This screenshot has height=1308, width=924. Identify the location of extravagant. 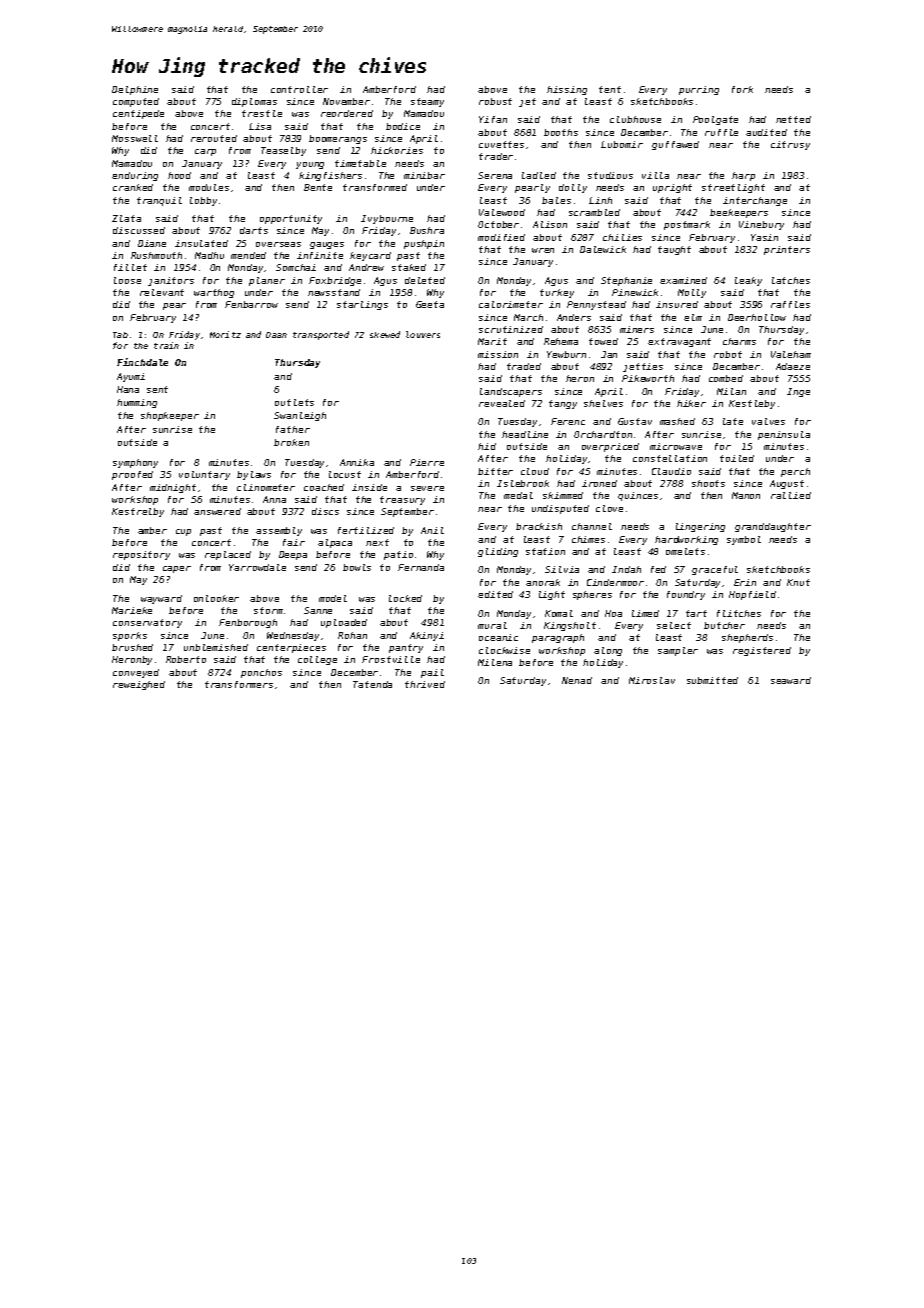
(679, 342).
